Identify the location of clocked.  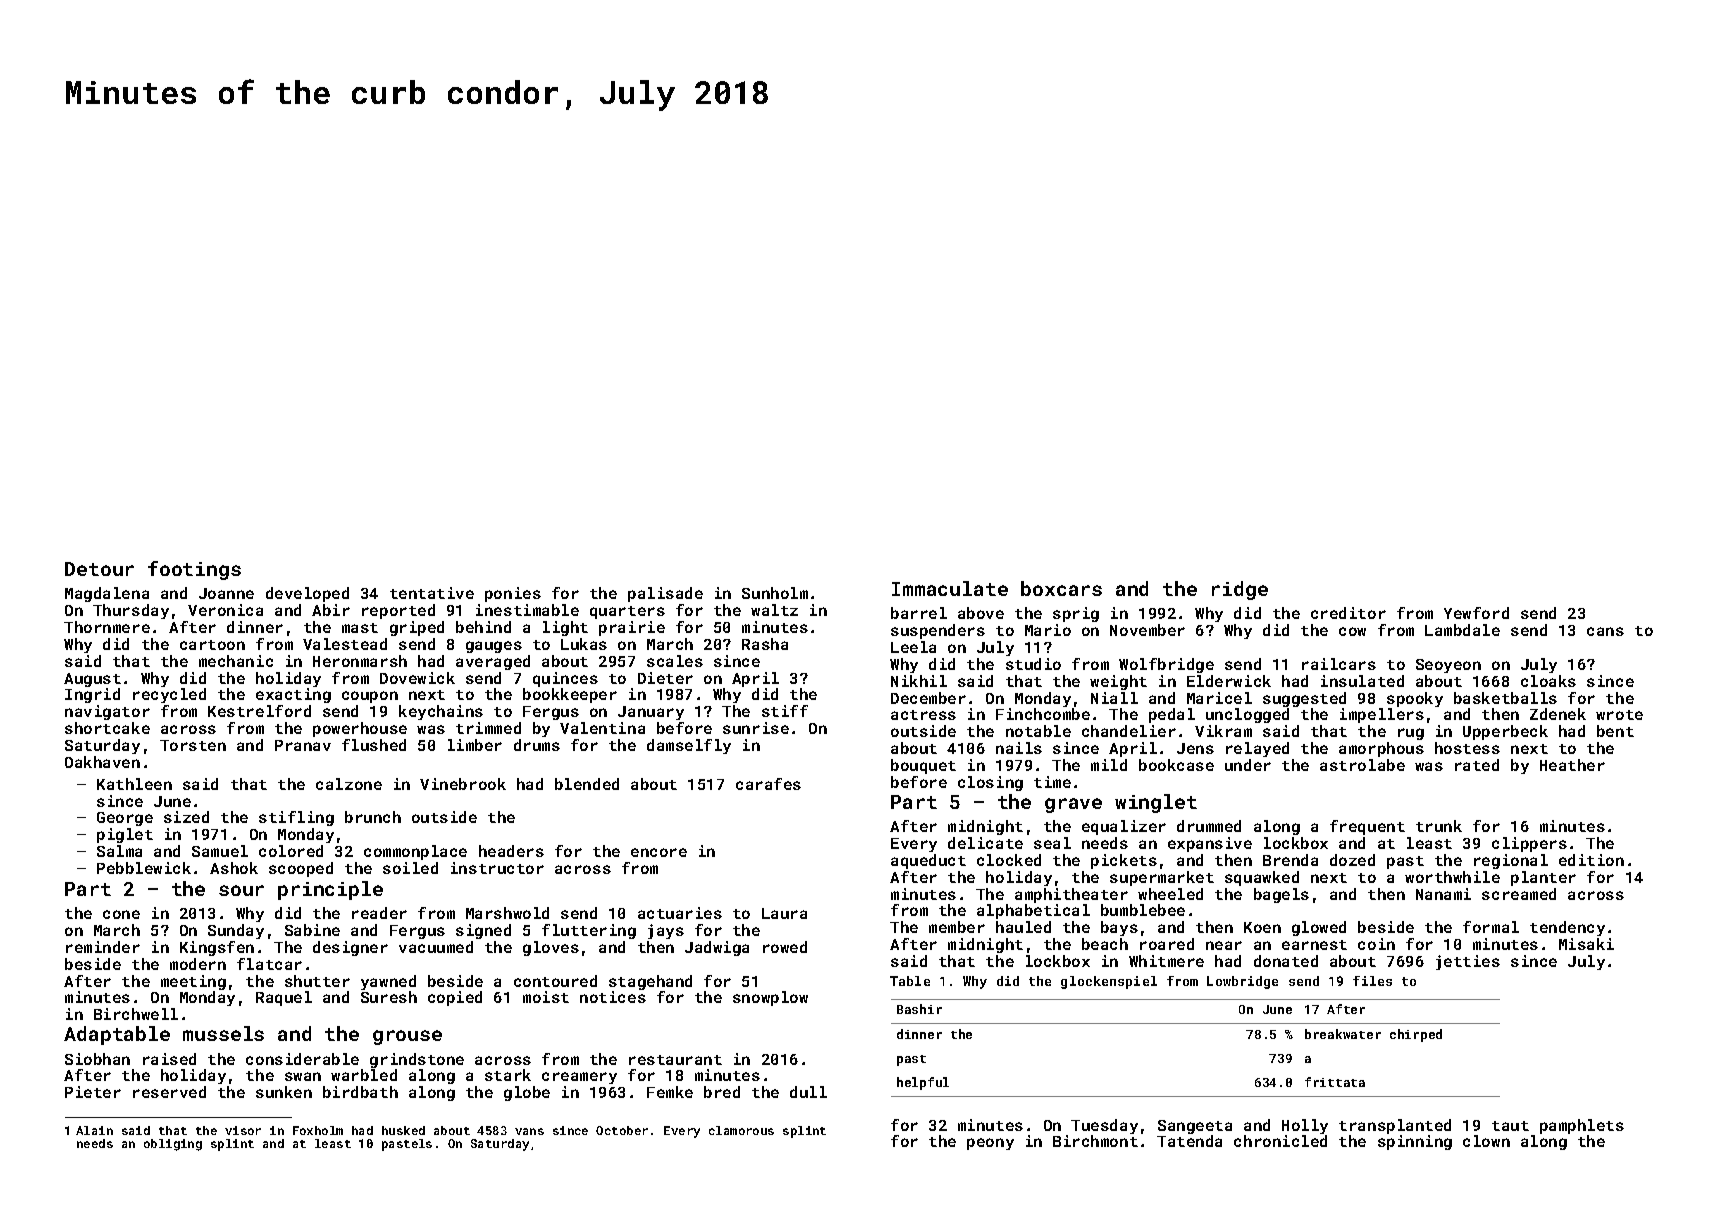
(1009, 860).
